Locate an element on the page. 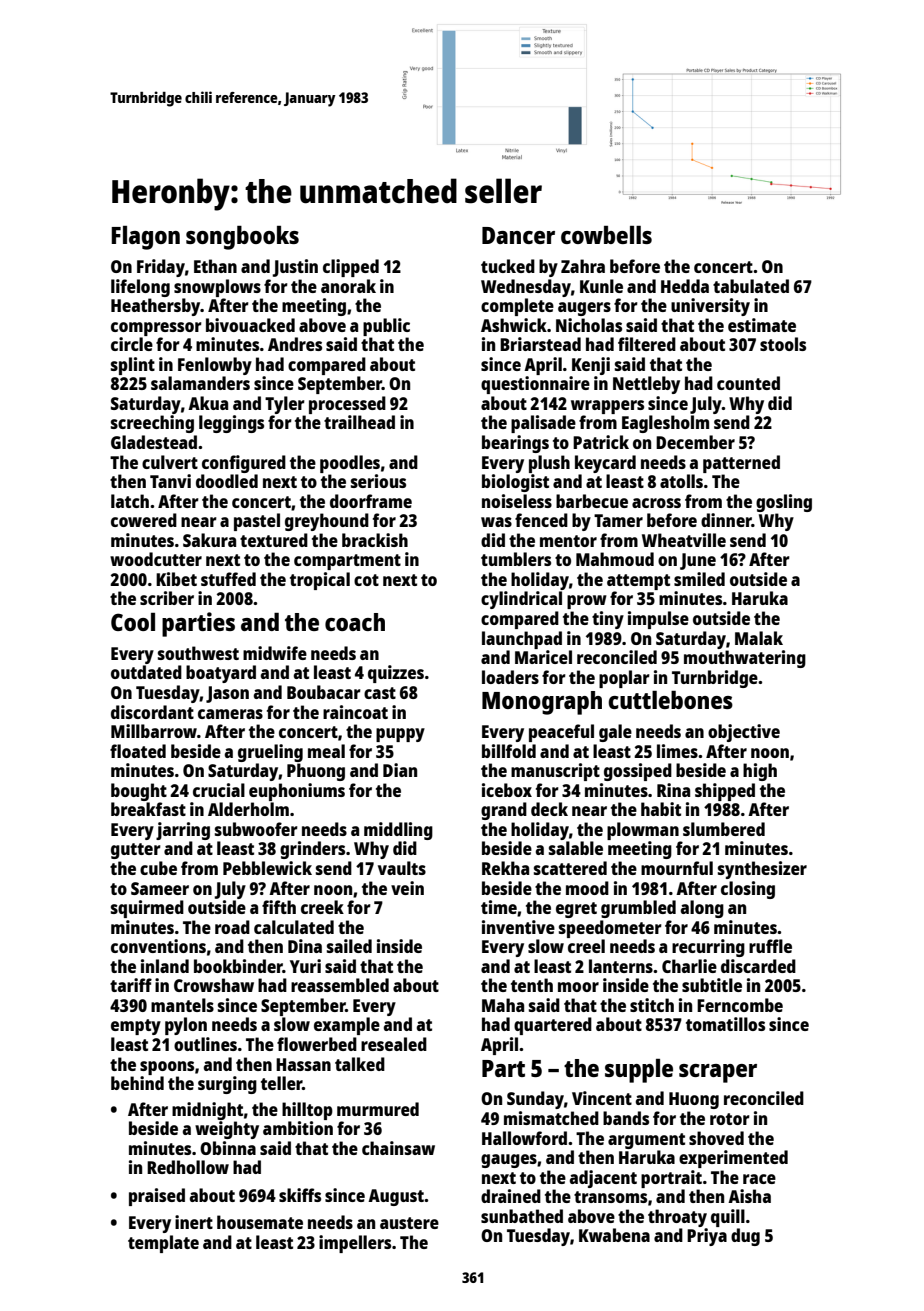 The height and width of the document is (1311, 924). template is located at coordinates (163, 1244).
